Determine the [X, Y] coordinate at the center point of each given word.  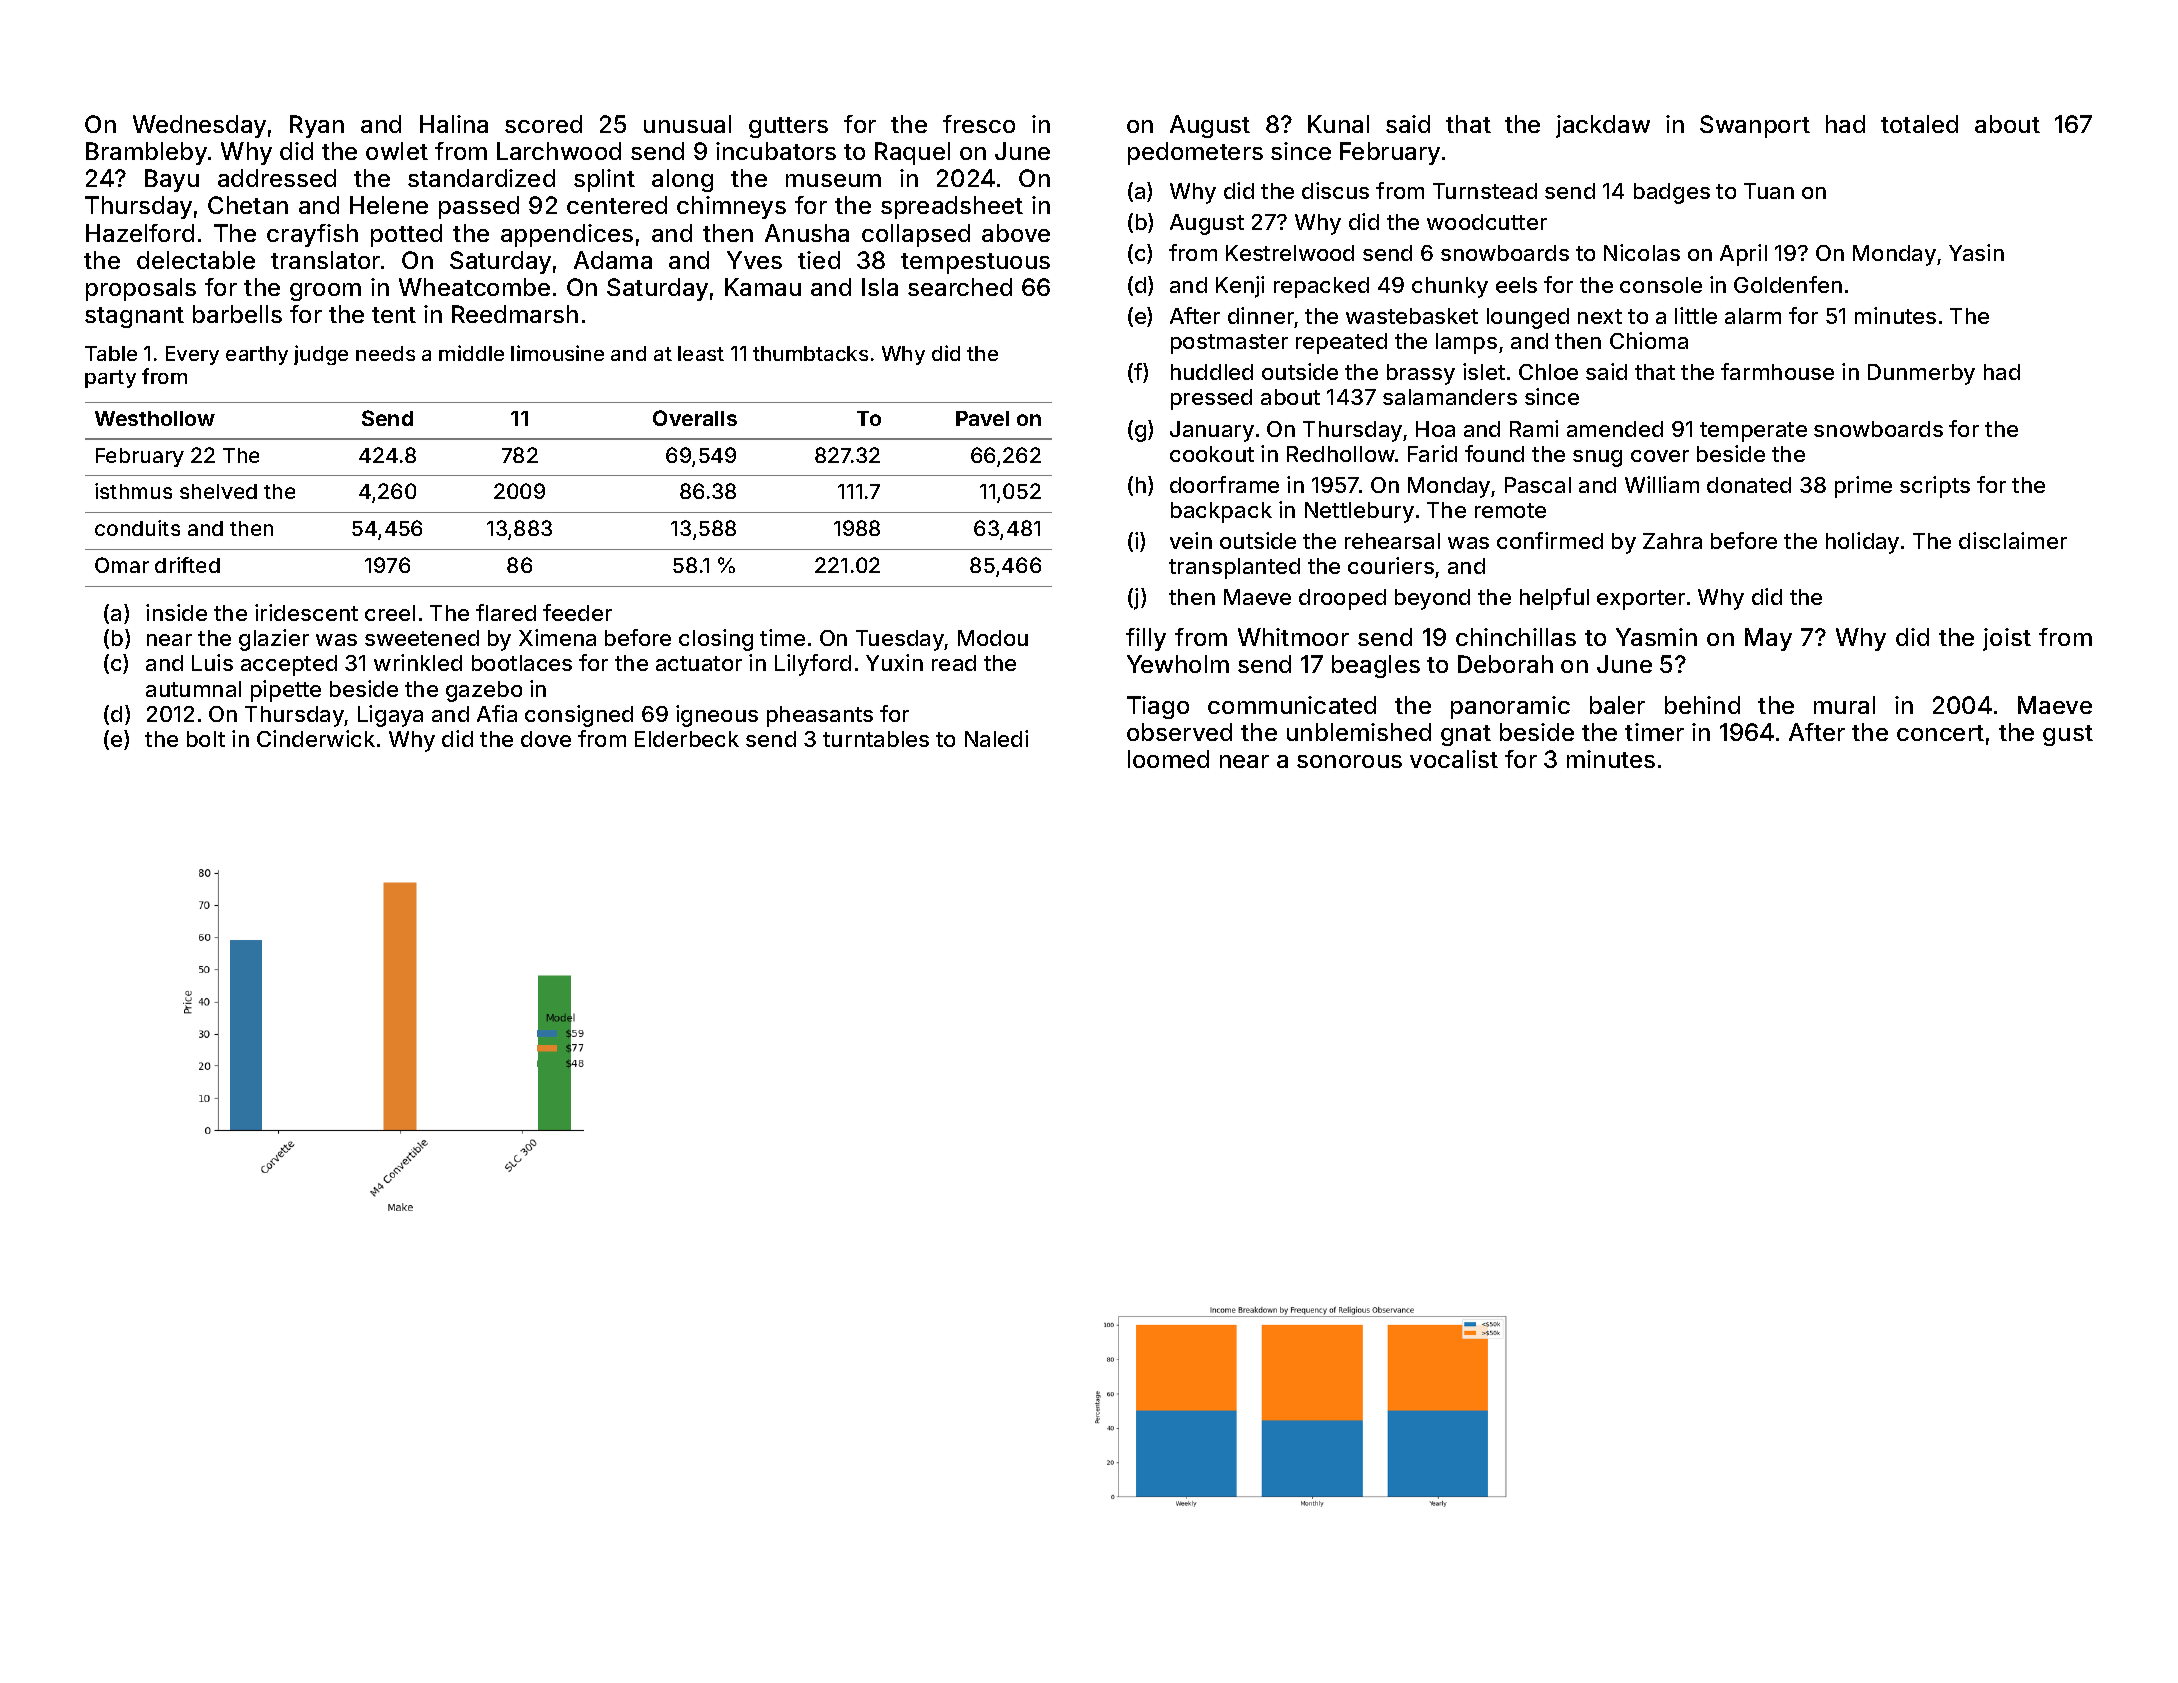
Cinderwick [316, 738]
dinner [1261, 315]
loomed [1168, 759]
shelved [218, 491]
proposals [141, 289]
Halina [454, 124]
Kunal [1338, 124]
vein [1191, 540]
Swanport [1755, 126]
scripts [1935, 487]
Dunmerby [1921, 374]
